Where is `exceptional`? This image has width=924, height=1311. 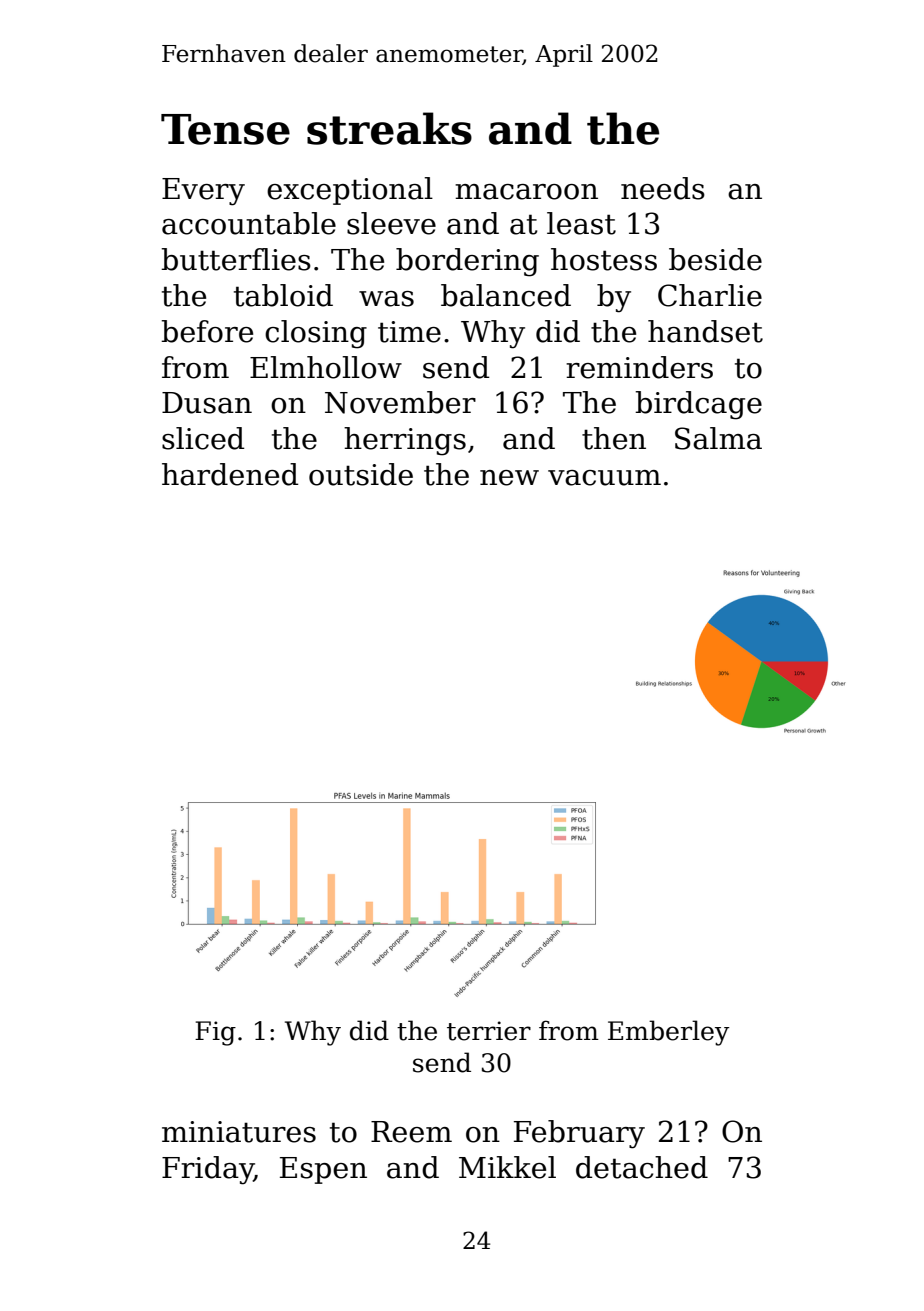 exceptional is located at coordinates (350, 191).
